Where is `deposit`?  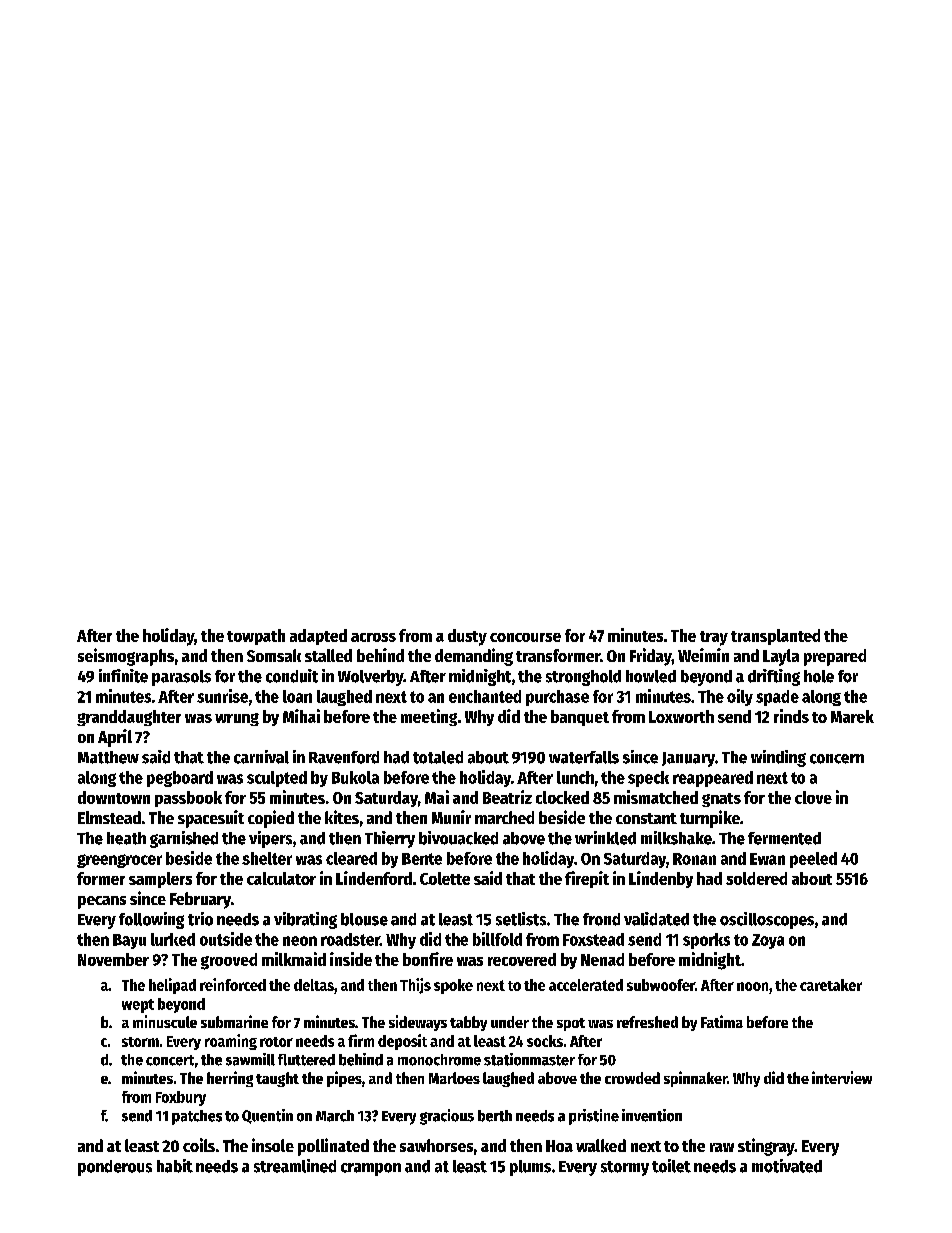
deposit is located at coordinates (402, 1042).
